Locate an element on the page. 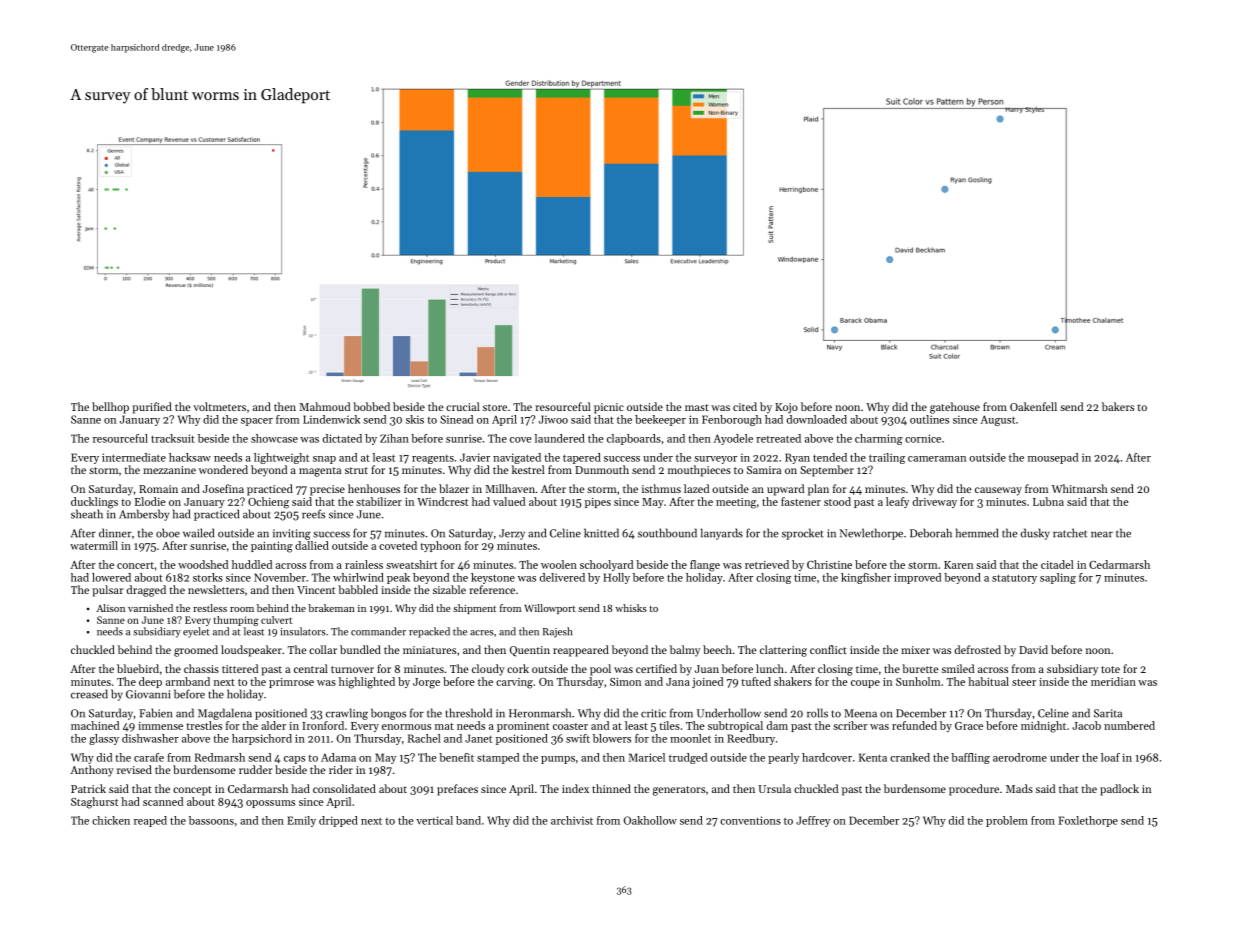 Image resolution: width=1233 pixels, height=952 pixels. archivist is located at coordinates (572, 820).
